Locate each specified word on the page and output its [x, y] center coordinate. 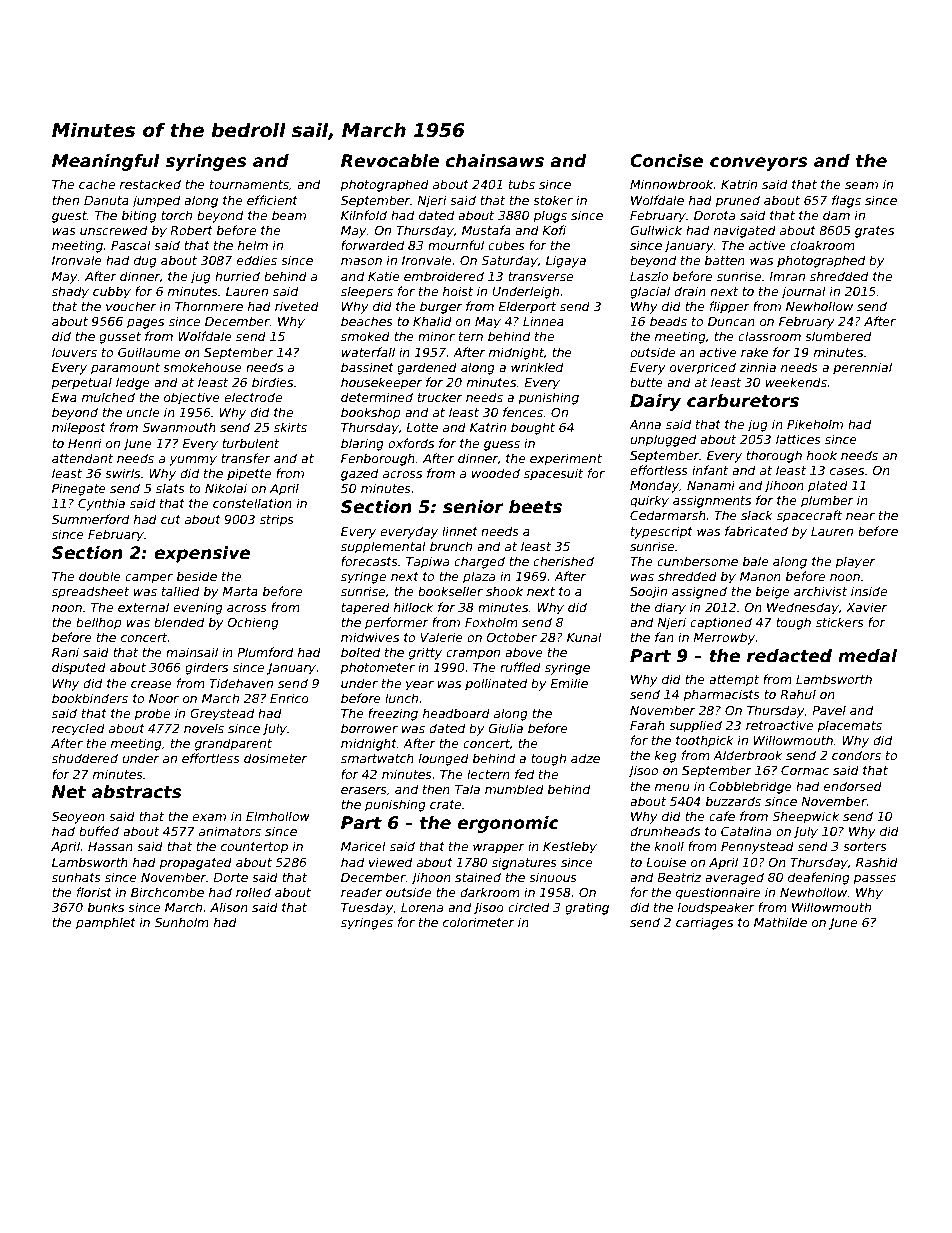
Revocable [390, 161]
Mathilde [780, 922]
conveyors [758, 164]
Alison [229, 907]
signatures [524, 863]
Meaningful [106, 162]
